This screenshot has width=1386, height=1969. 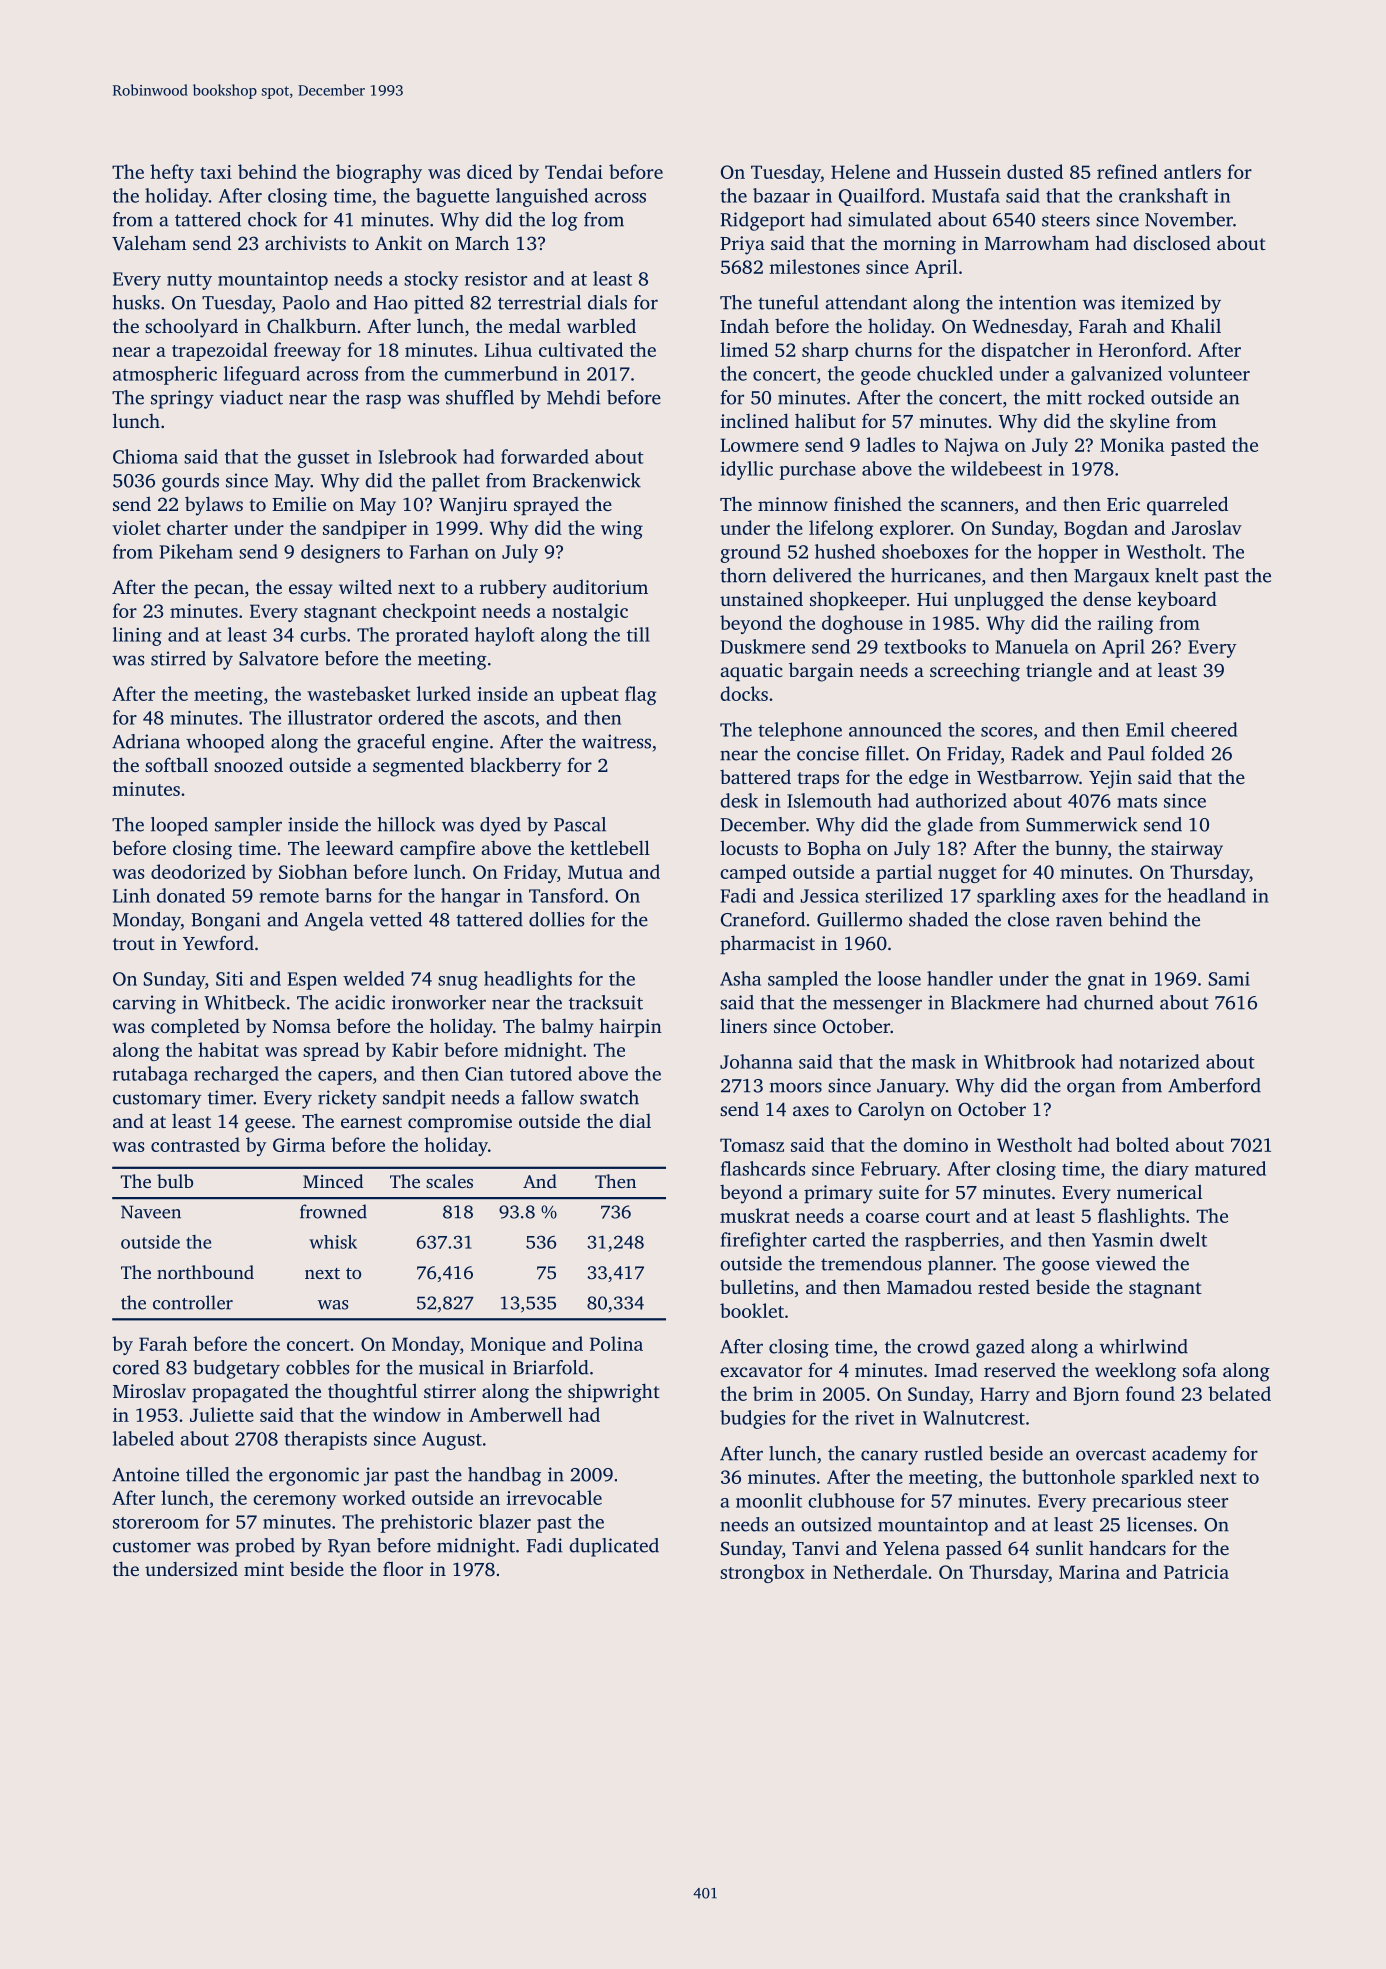 I want to click on Adriana, so click(x=146, y=741).
